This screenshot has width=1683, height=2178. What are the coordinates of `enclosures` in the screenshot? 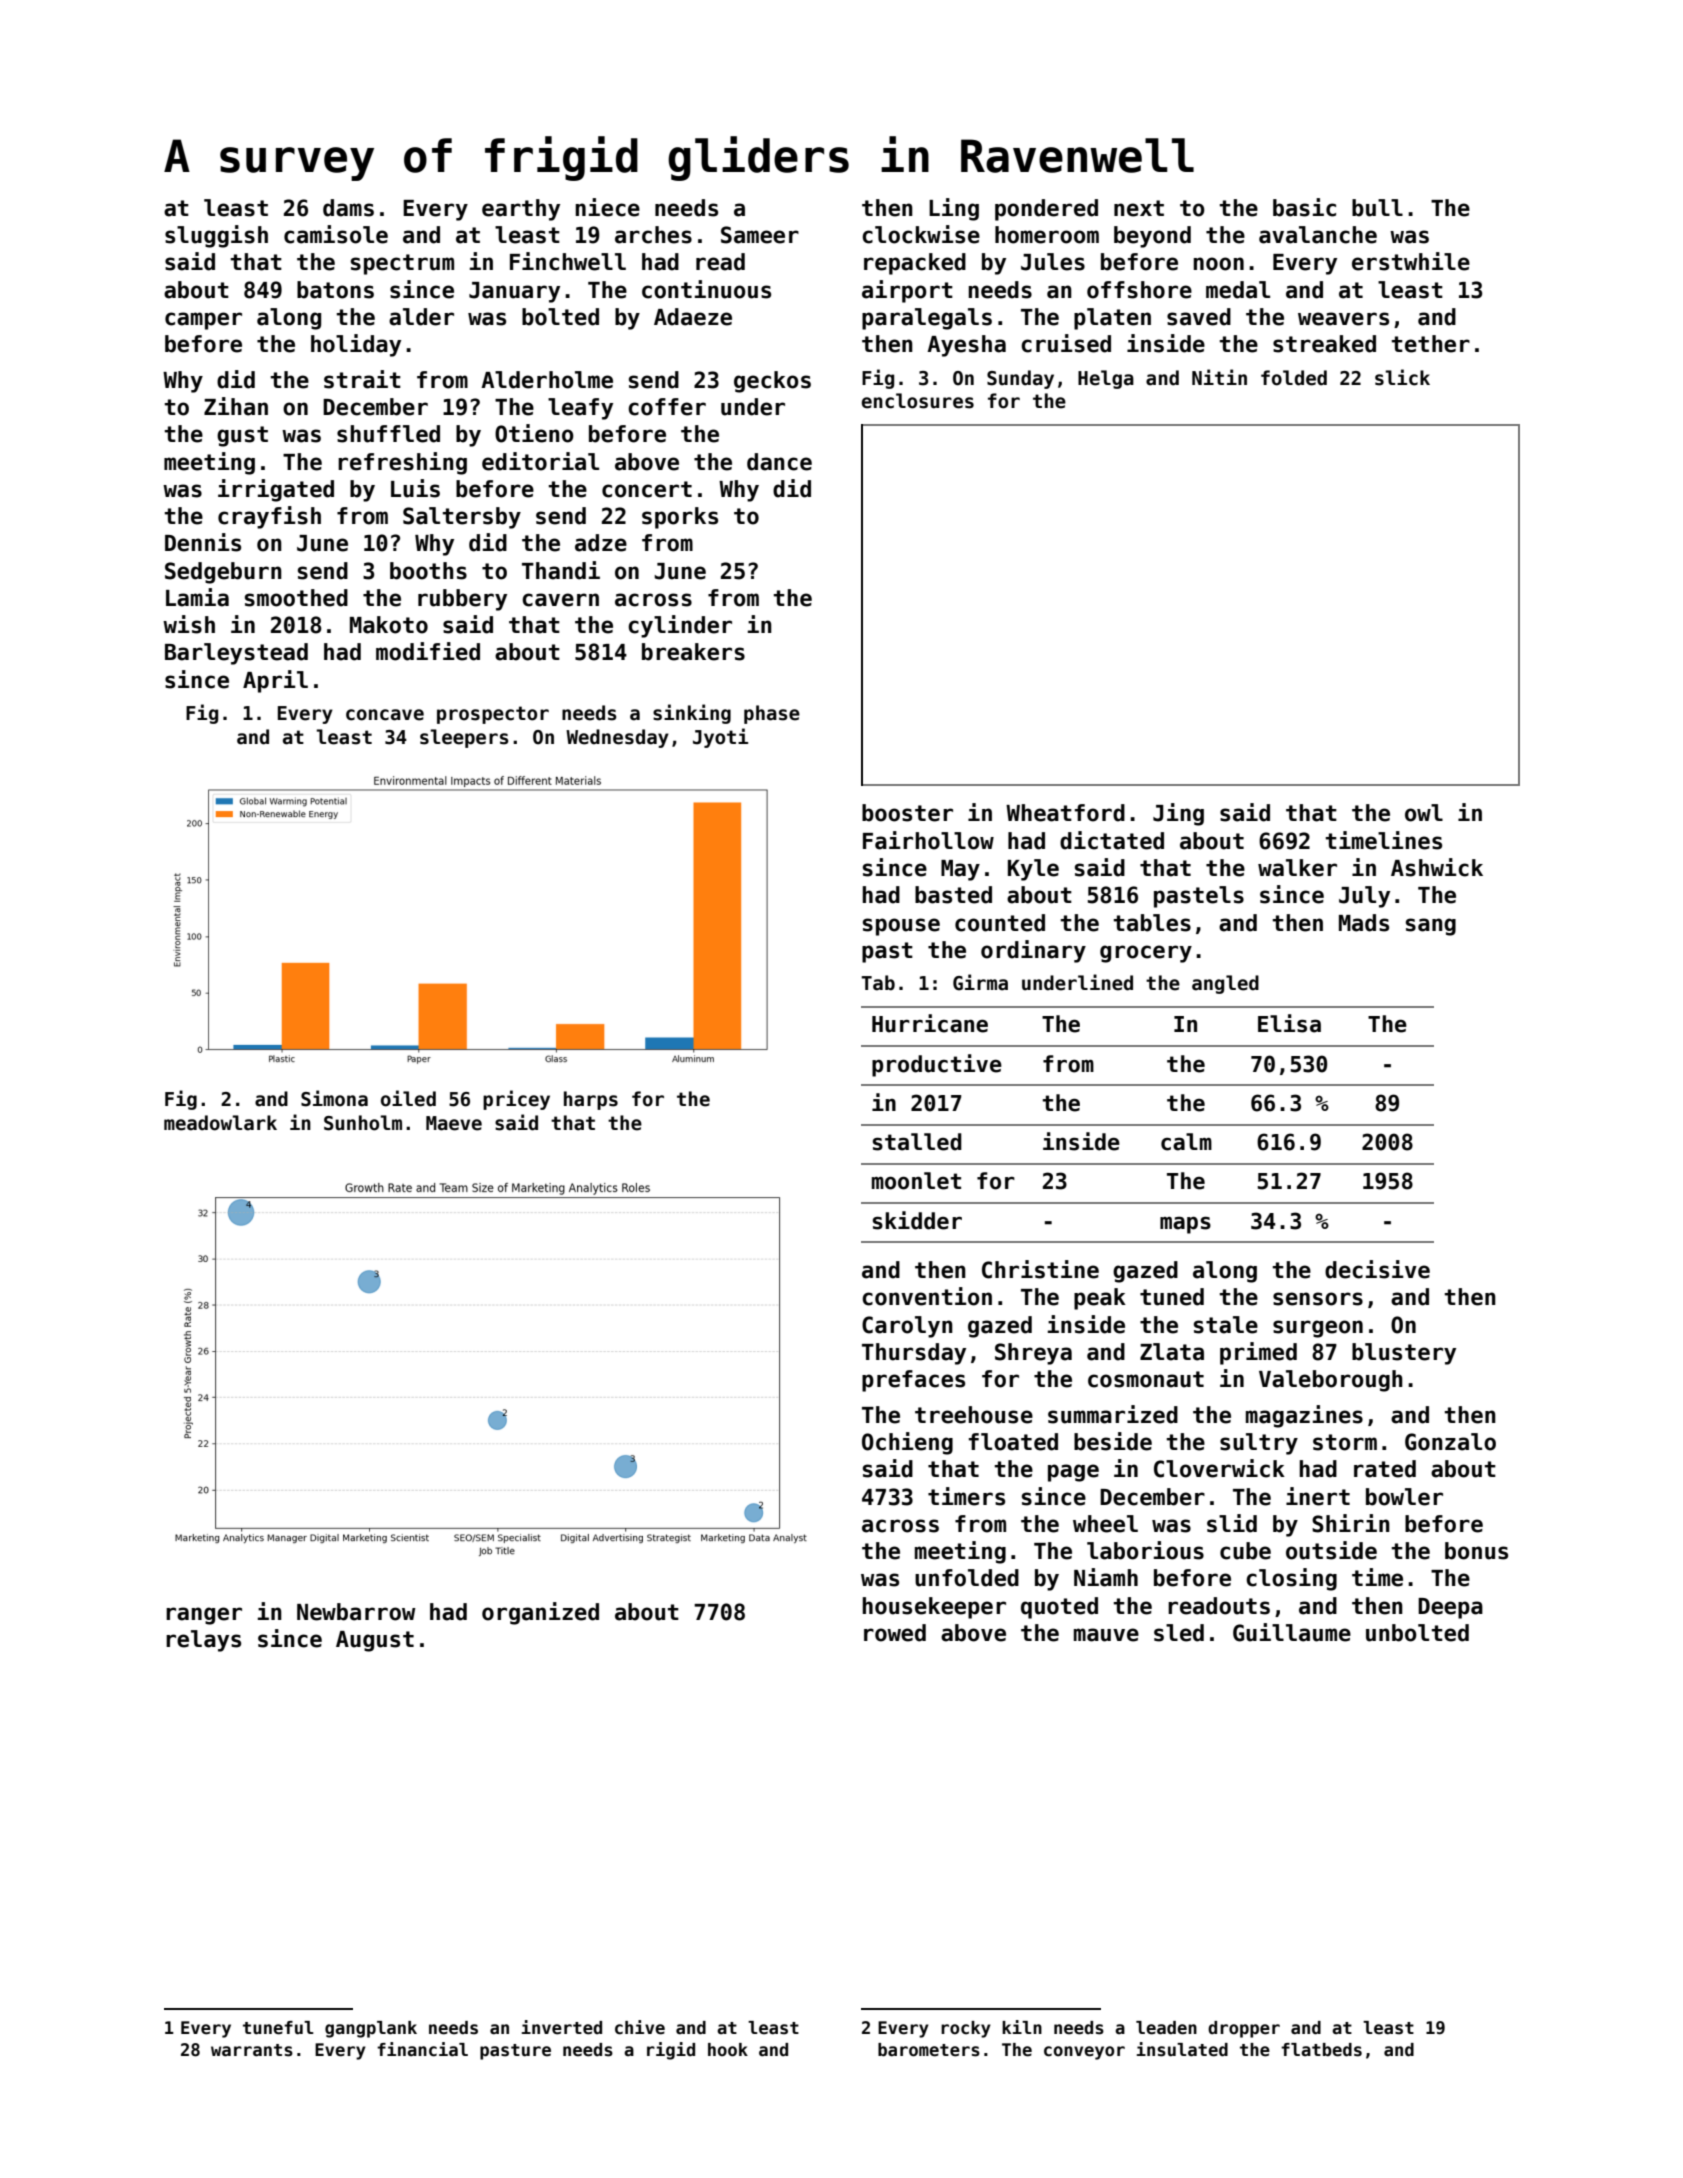 It's located at (918, 401).
